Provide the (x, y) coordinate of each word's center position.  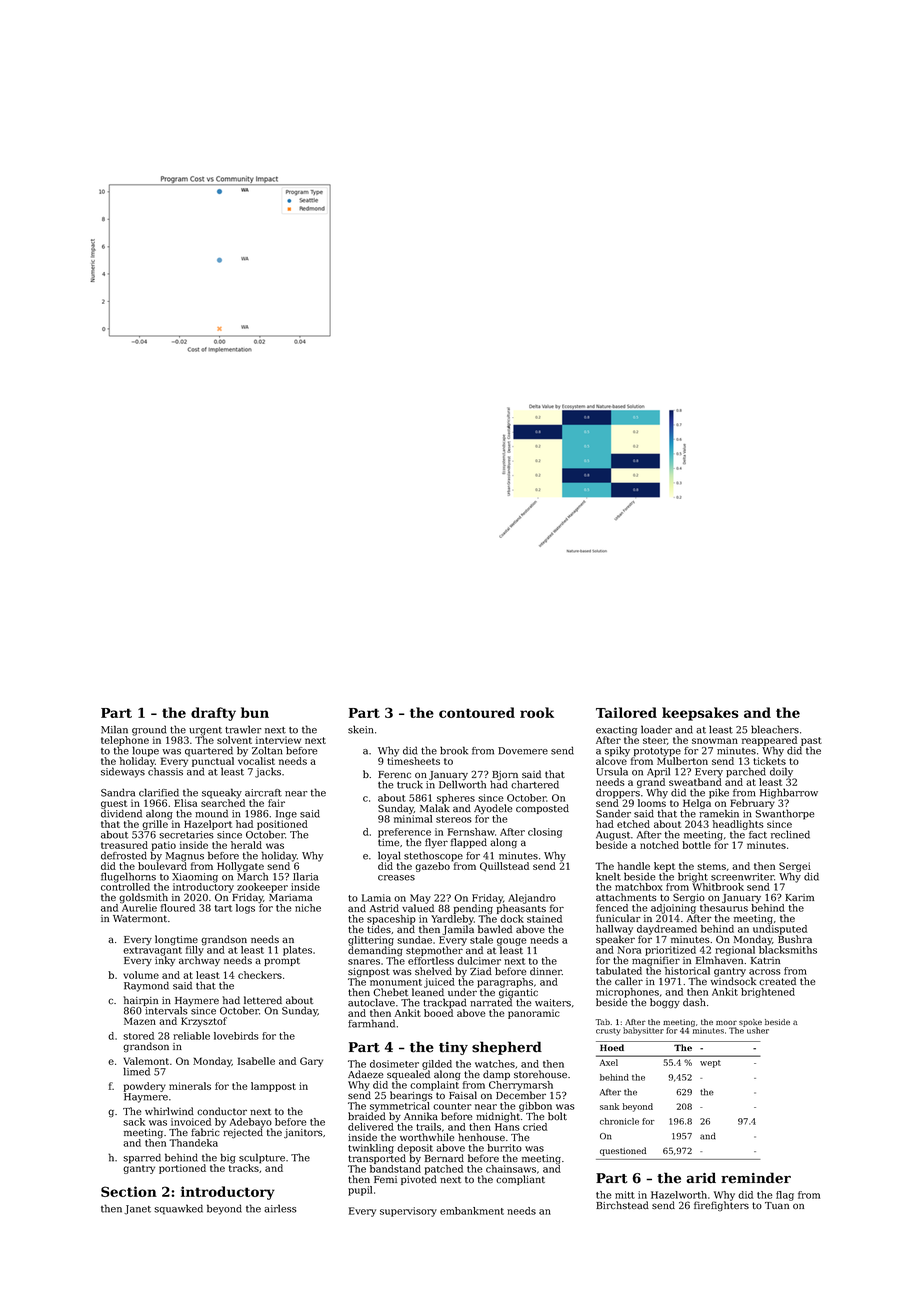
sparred (142, 1158)
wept (710, 1064)
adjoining (673, 909)
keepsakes (700, 714)
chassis (165, 772)
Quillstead (504, 867)
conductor (222, 1111)
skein (361, 729)
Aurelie (139, 908)
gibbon (535, 1107)
